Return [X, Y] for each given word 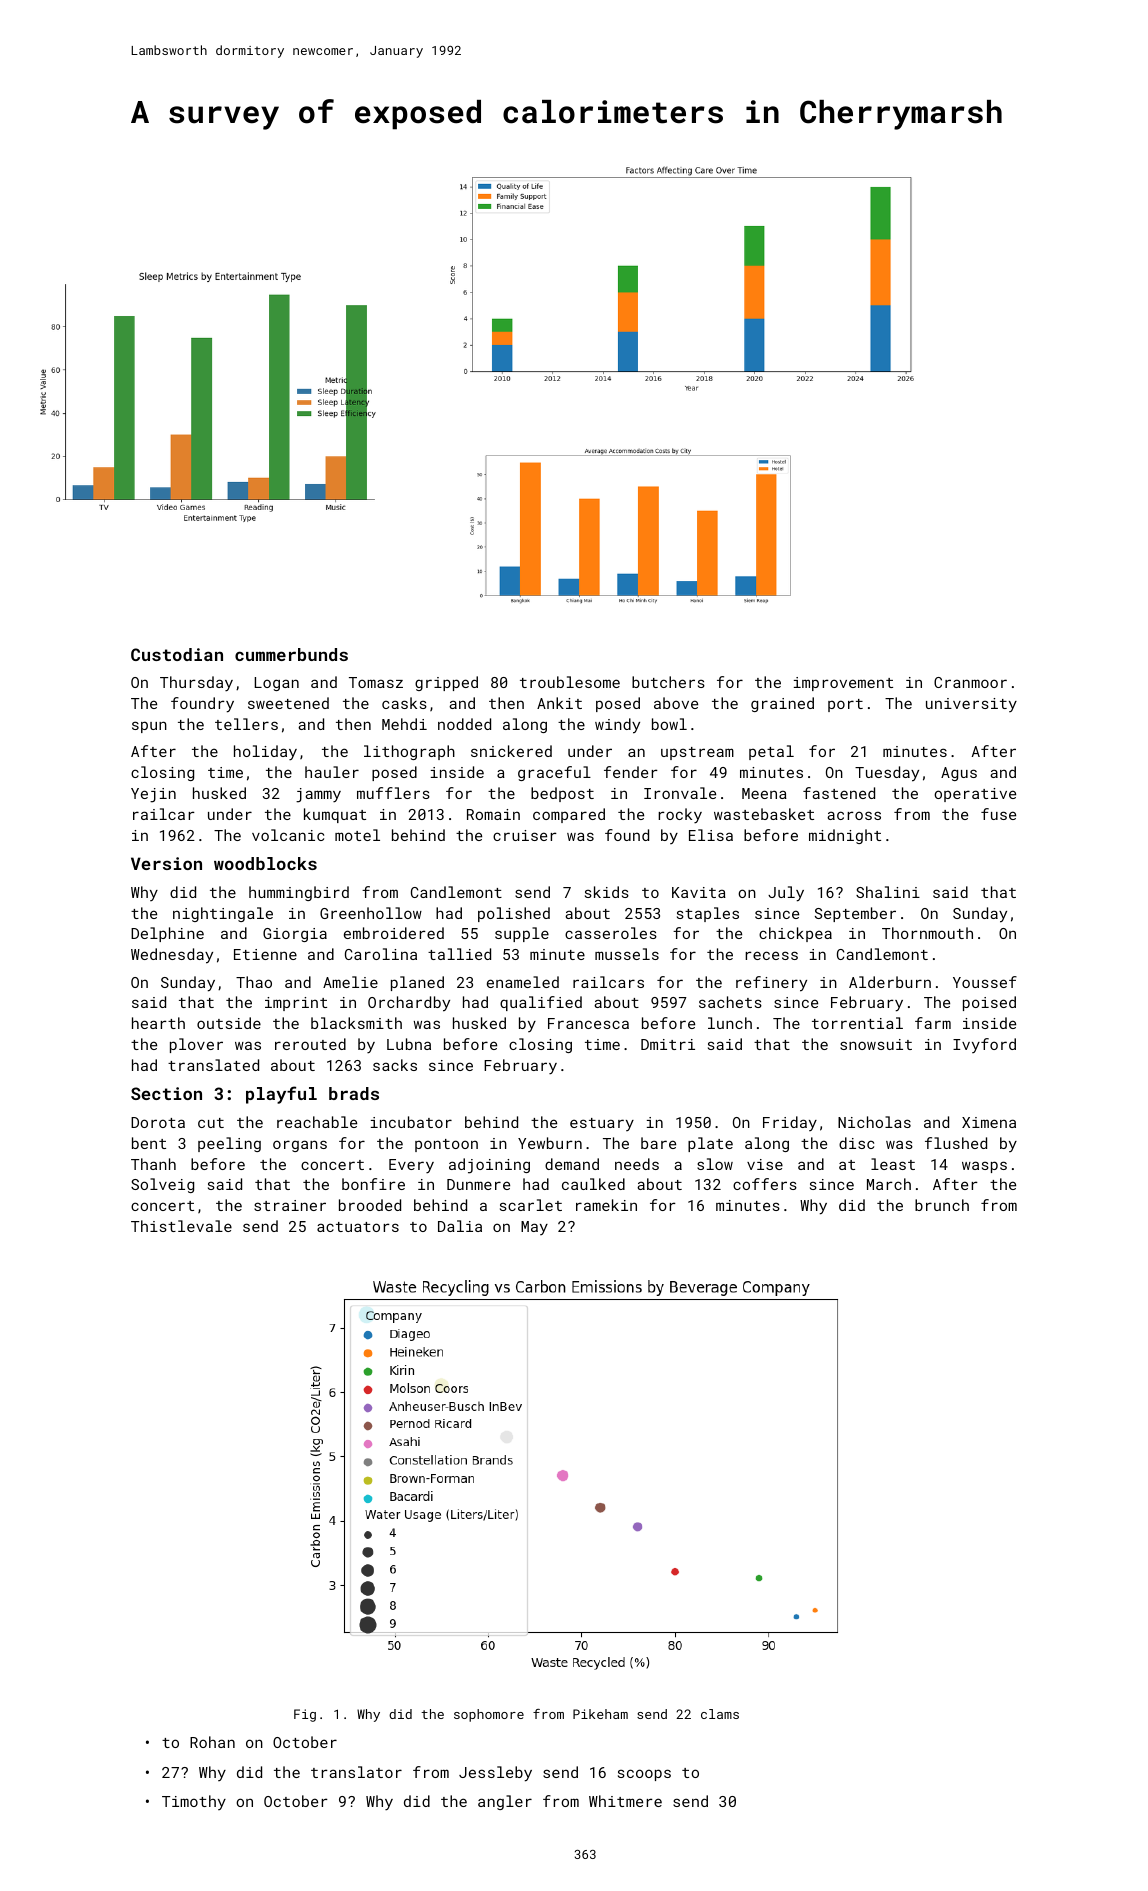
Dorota [158, 1122]
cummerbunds [291, 654]
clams [720, 1714]
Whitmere [625, 1801]
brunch [942, 1205]
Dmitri [668, 1044]
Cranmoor [970, 682]
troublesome [570, 682]
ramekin [606, 1205]
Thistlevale [181, 1226]
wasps [984, 1167]
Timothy [194, 1802]
